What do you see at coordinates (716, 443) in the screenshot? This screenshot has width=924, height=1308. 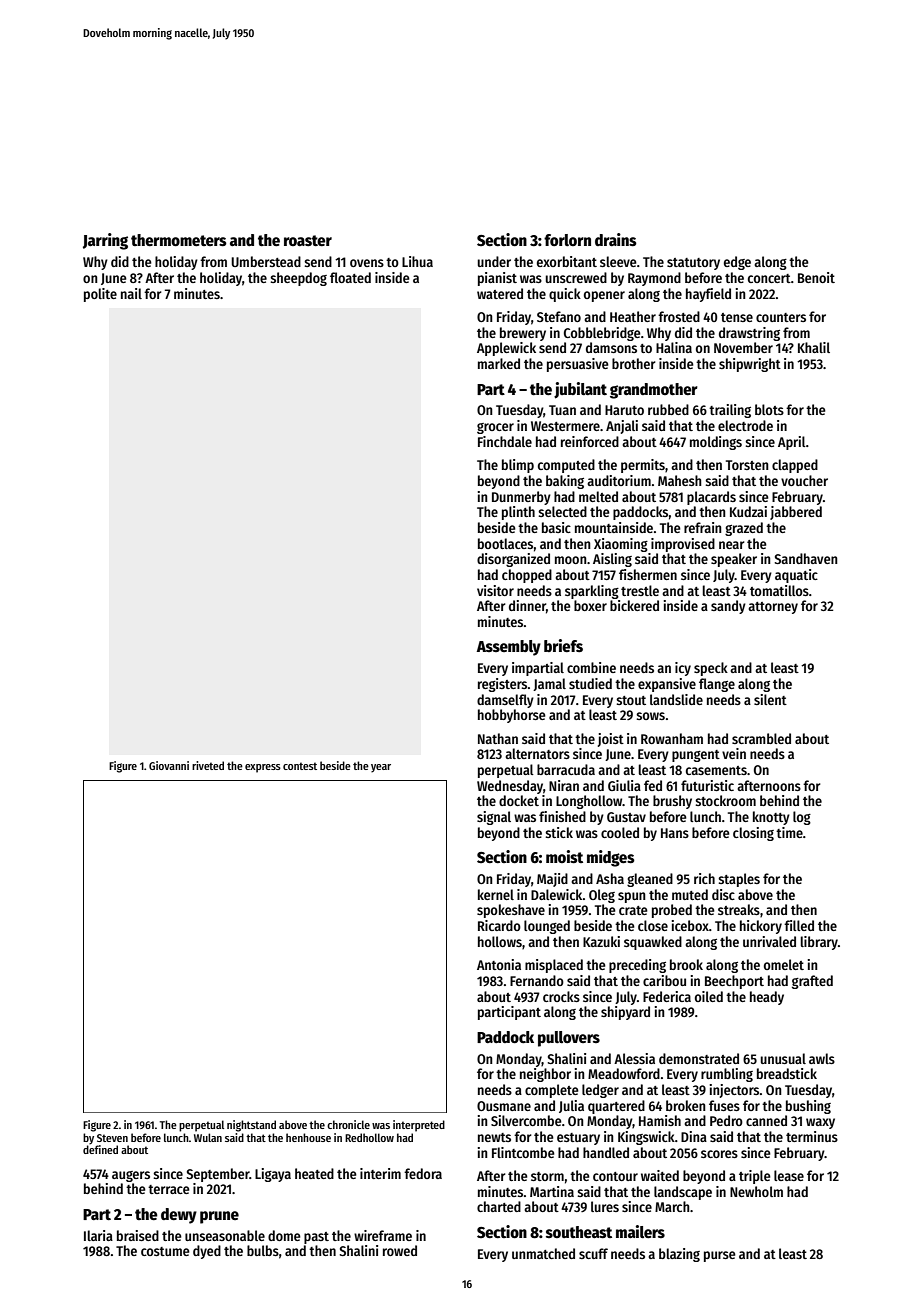 I see `moldings` at bounding box center [716, 443].
